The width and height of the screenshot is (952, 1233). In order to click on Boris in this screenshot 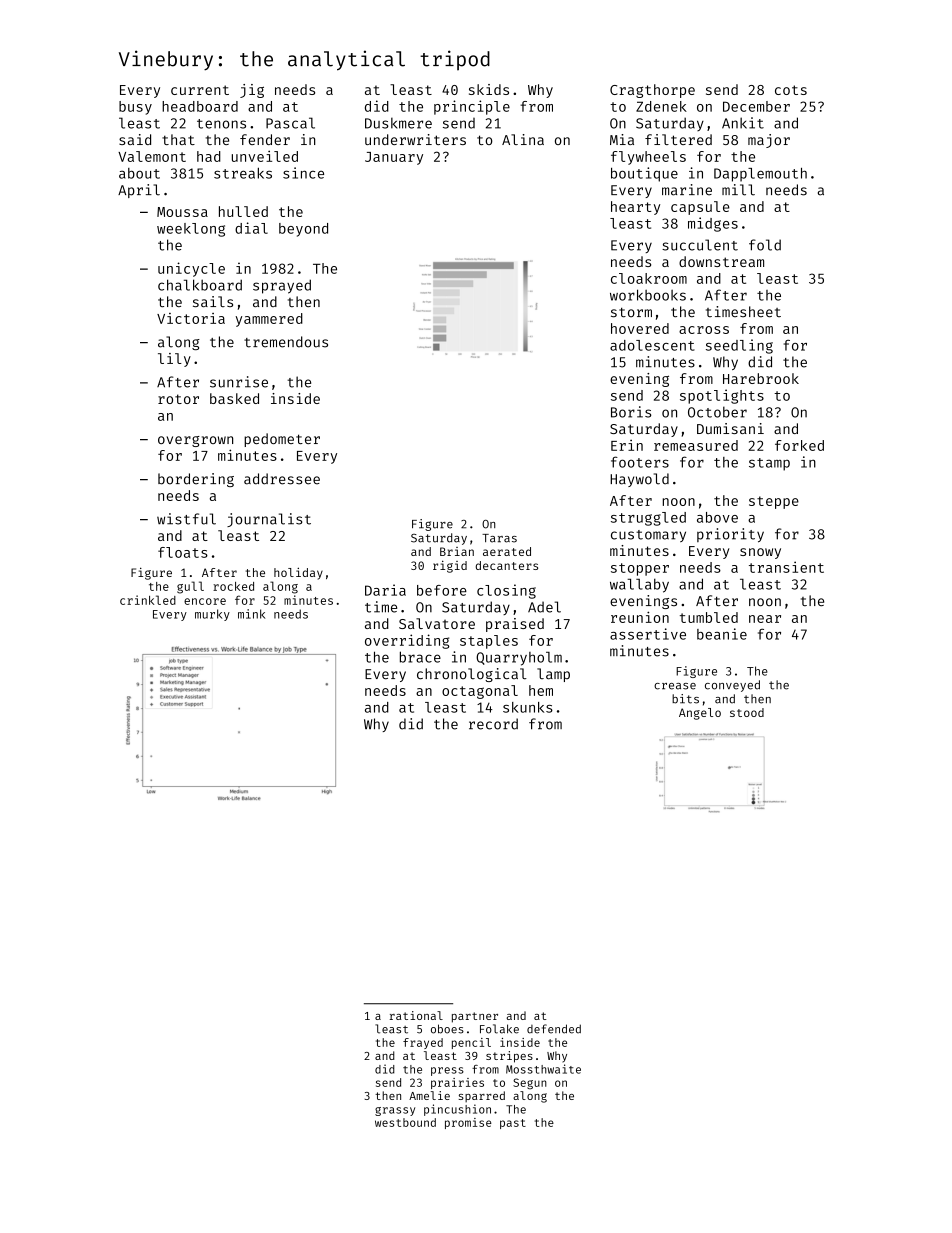, I will do `click(631, 412)`.
